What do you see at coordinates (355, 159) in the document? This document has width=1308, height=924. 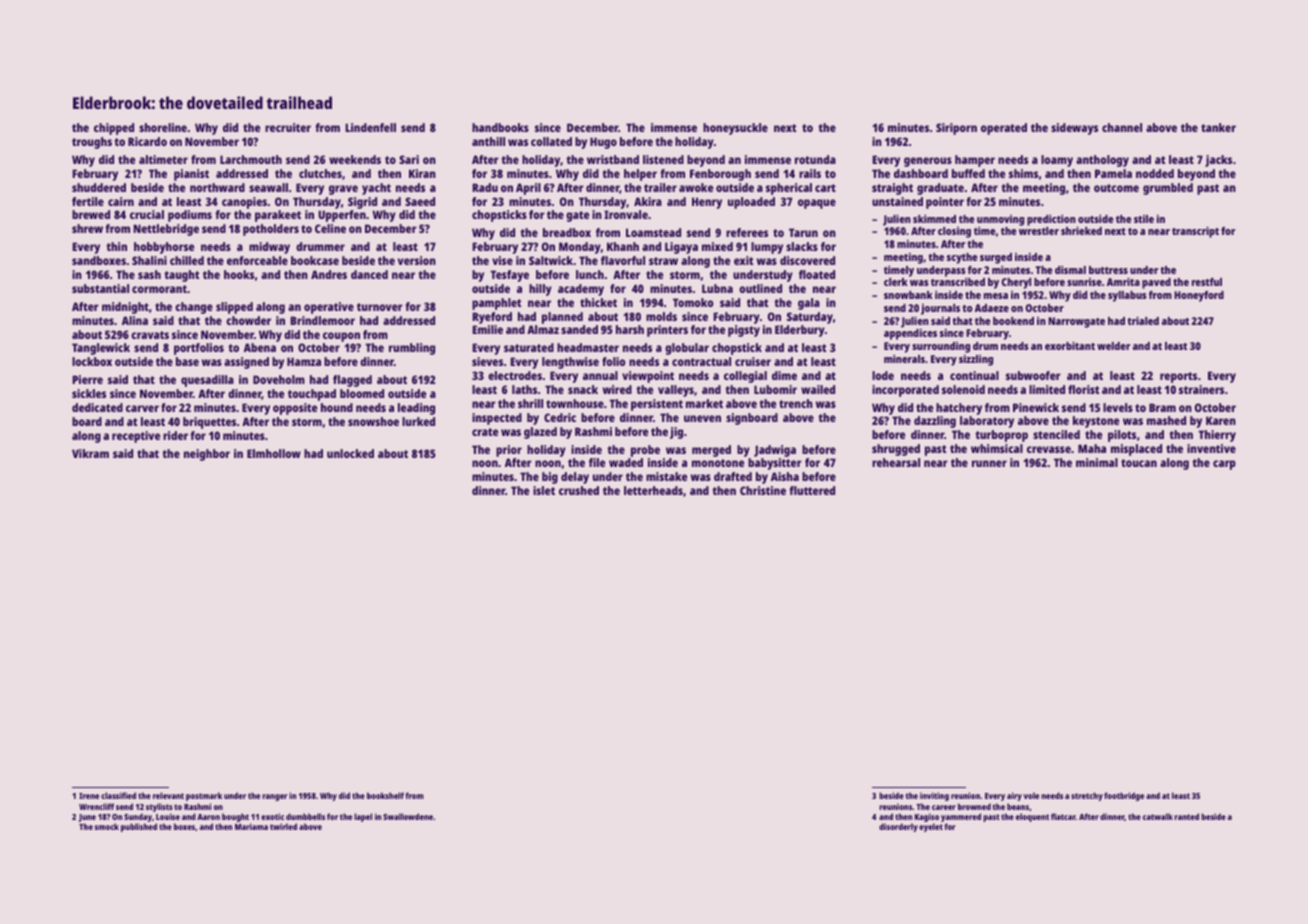 I see `weekends` at bounding box center [355, 159].
